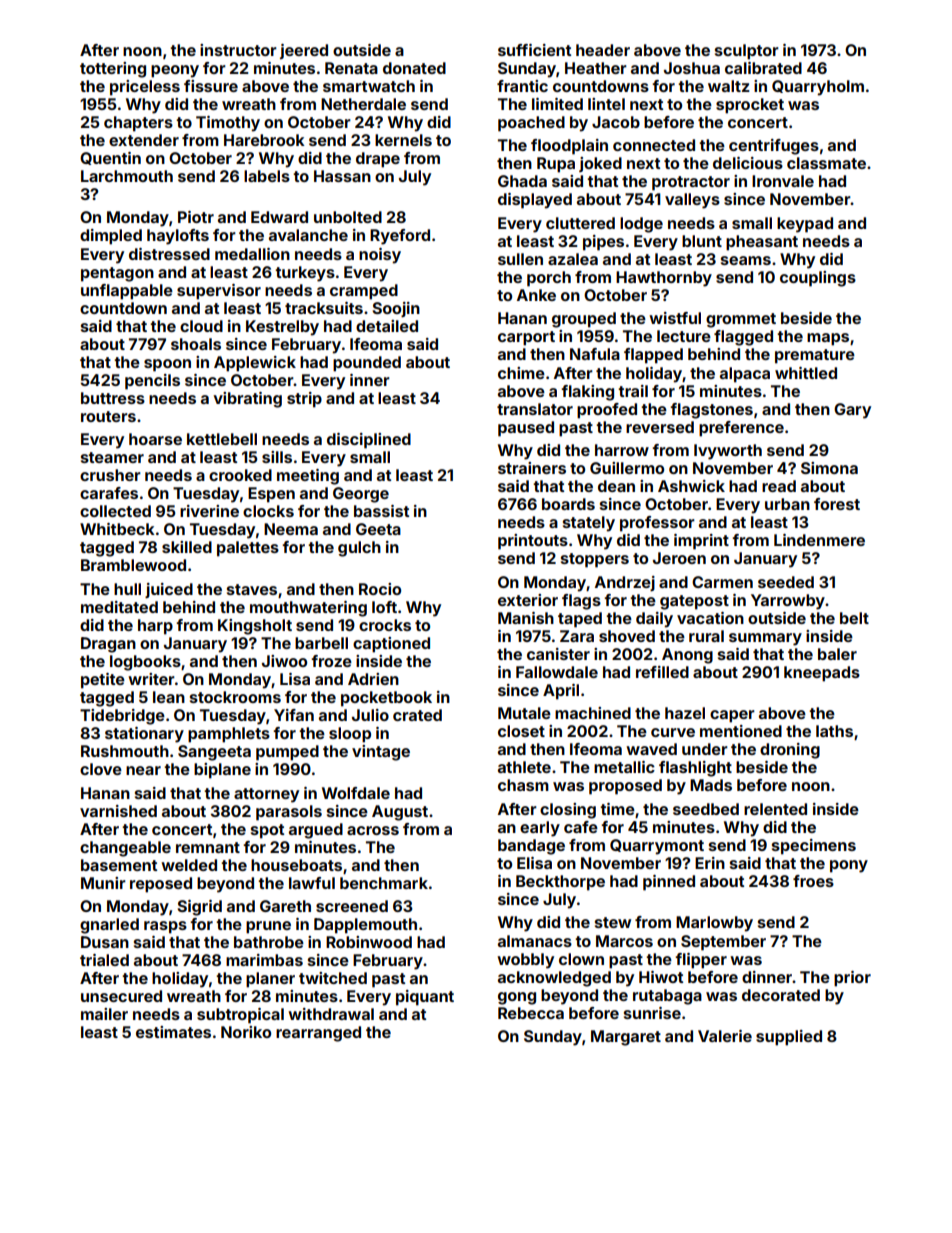  Describe the element at coordinates (687, 656) in the page. I see `Anong` at that location.
